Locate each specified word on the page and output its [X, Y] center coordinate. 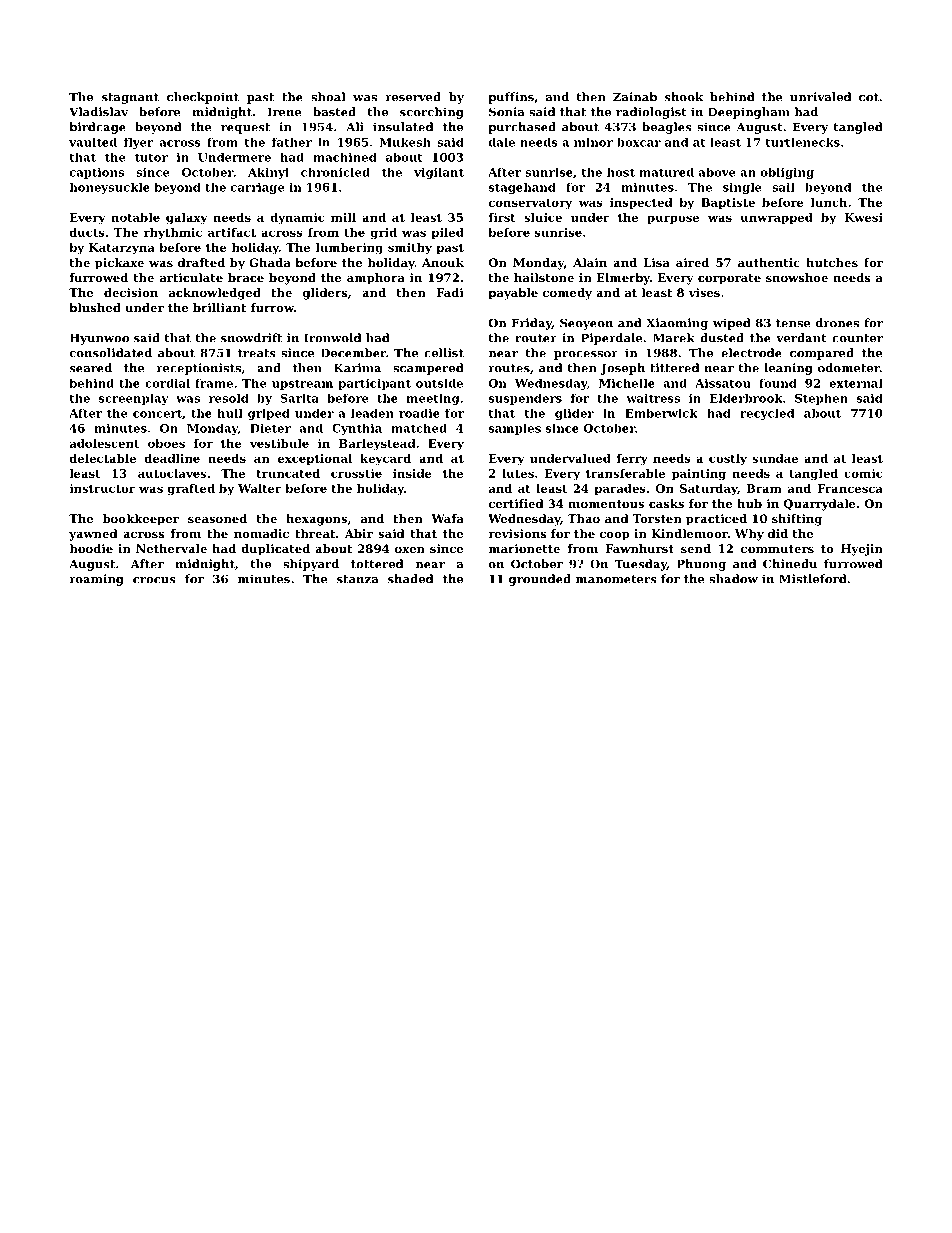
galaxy [186, 219]
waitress [653, 398]
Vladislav [98, 112]
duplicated [275, 550]
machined [345, 157]
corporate [729, 279]
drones [837, 323]
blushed [95, 307]
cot [869, 97]
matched [419, 428]
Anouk [443, 262]
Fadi [450, 292]
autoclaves [172, 473]
